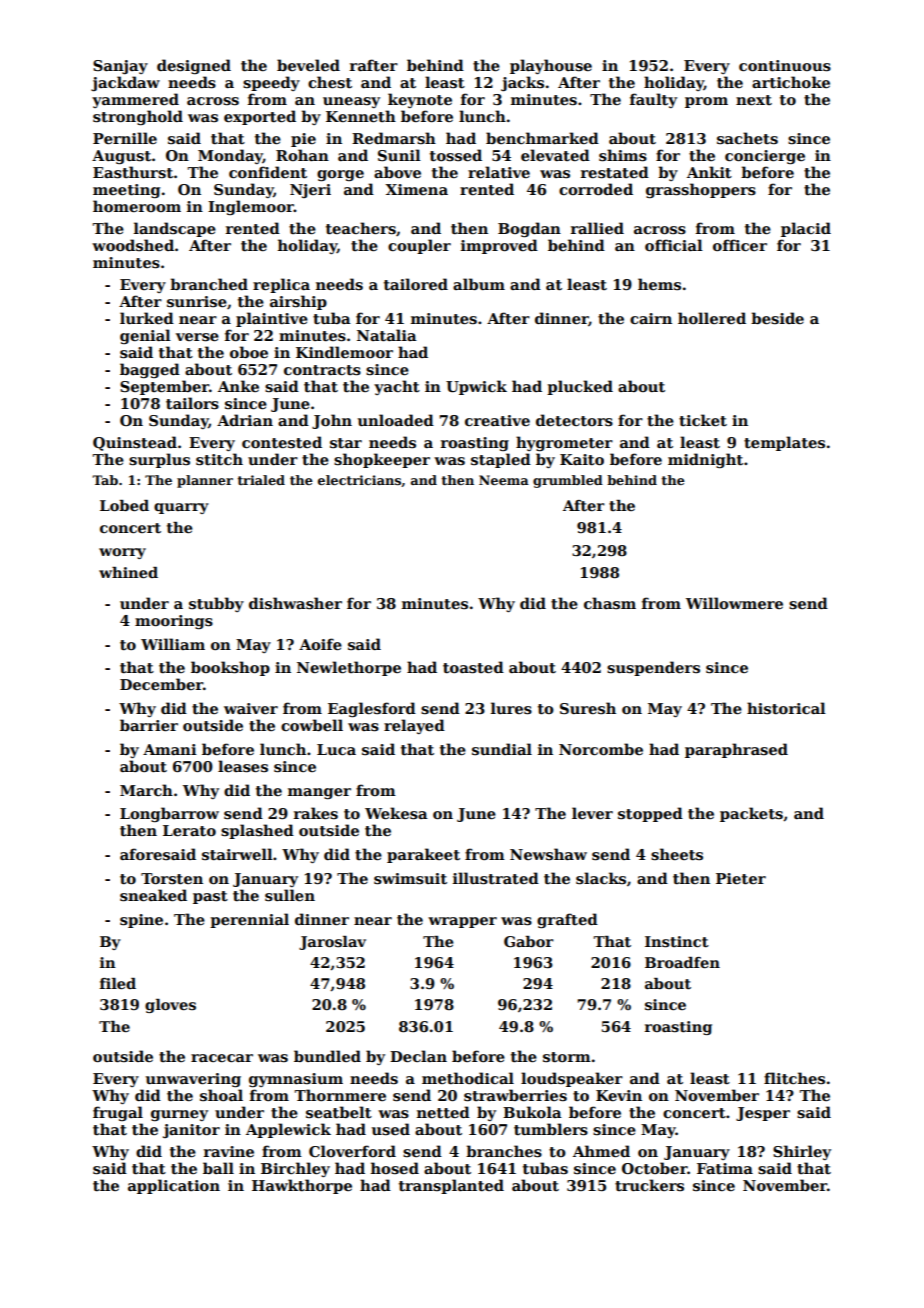 The width and height of the image is (924, 1308). I want to click on hems, so click(659, 284).
